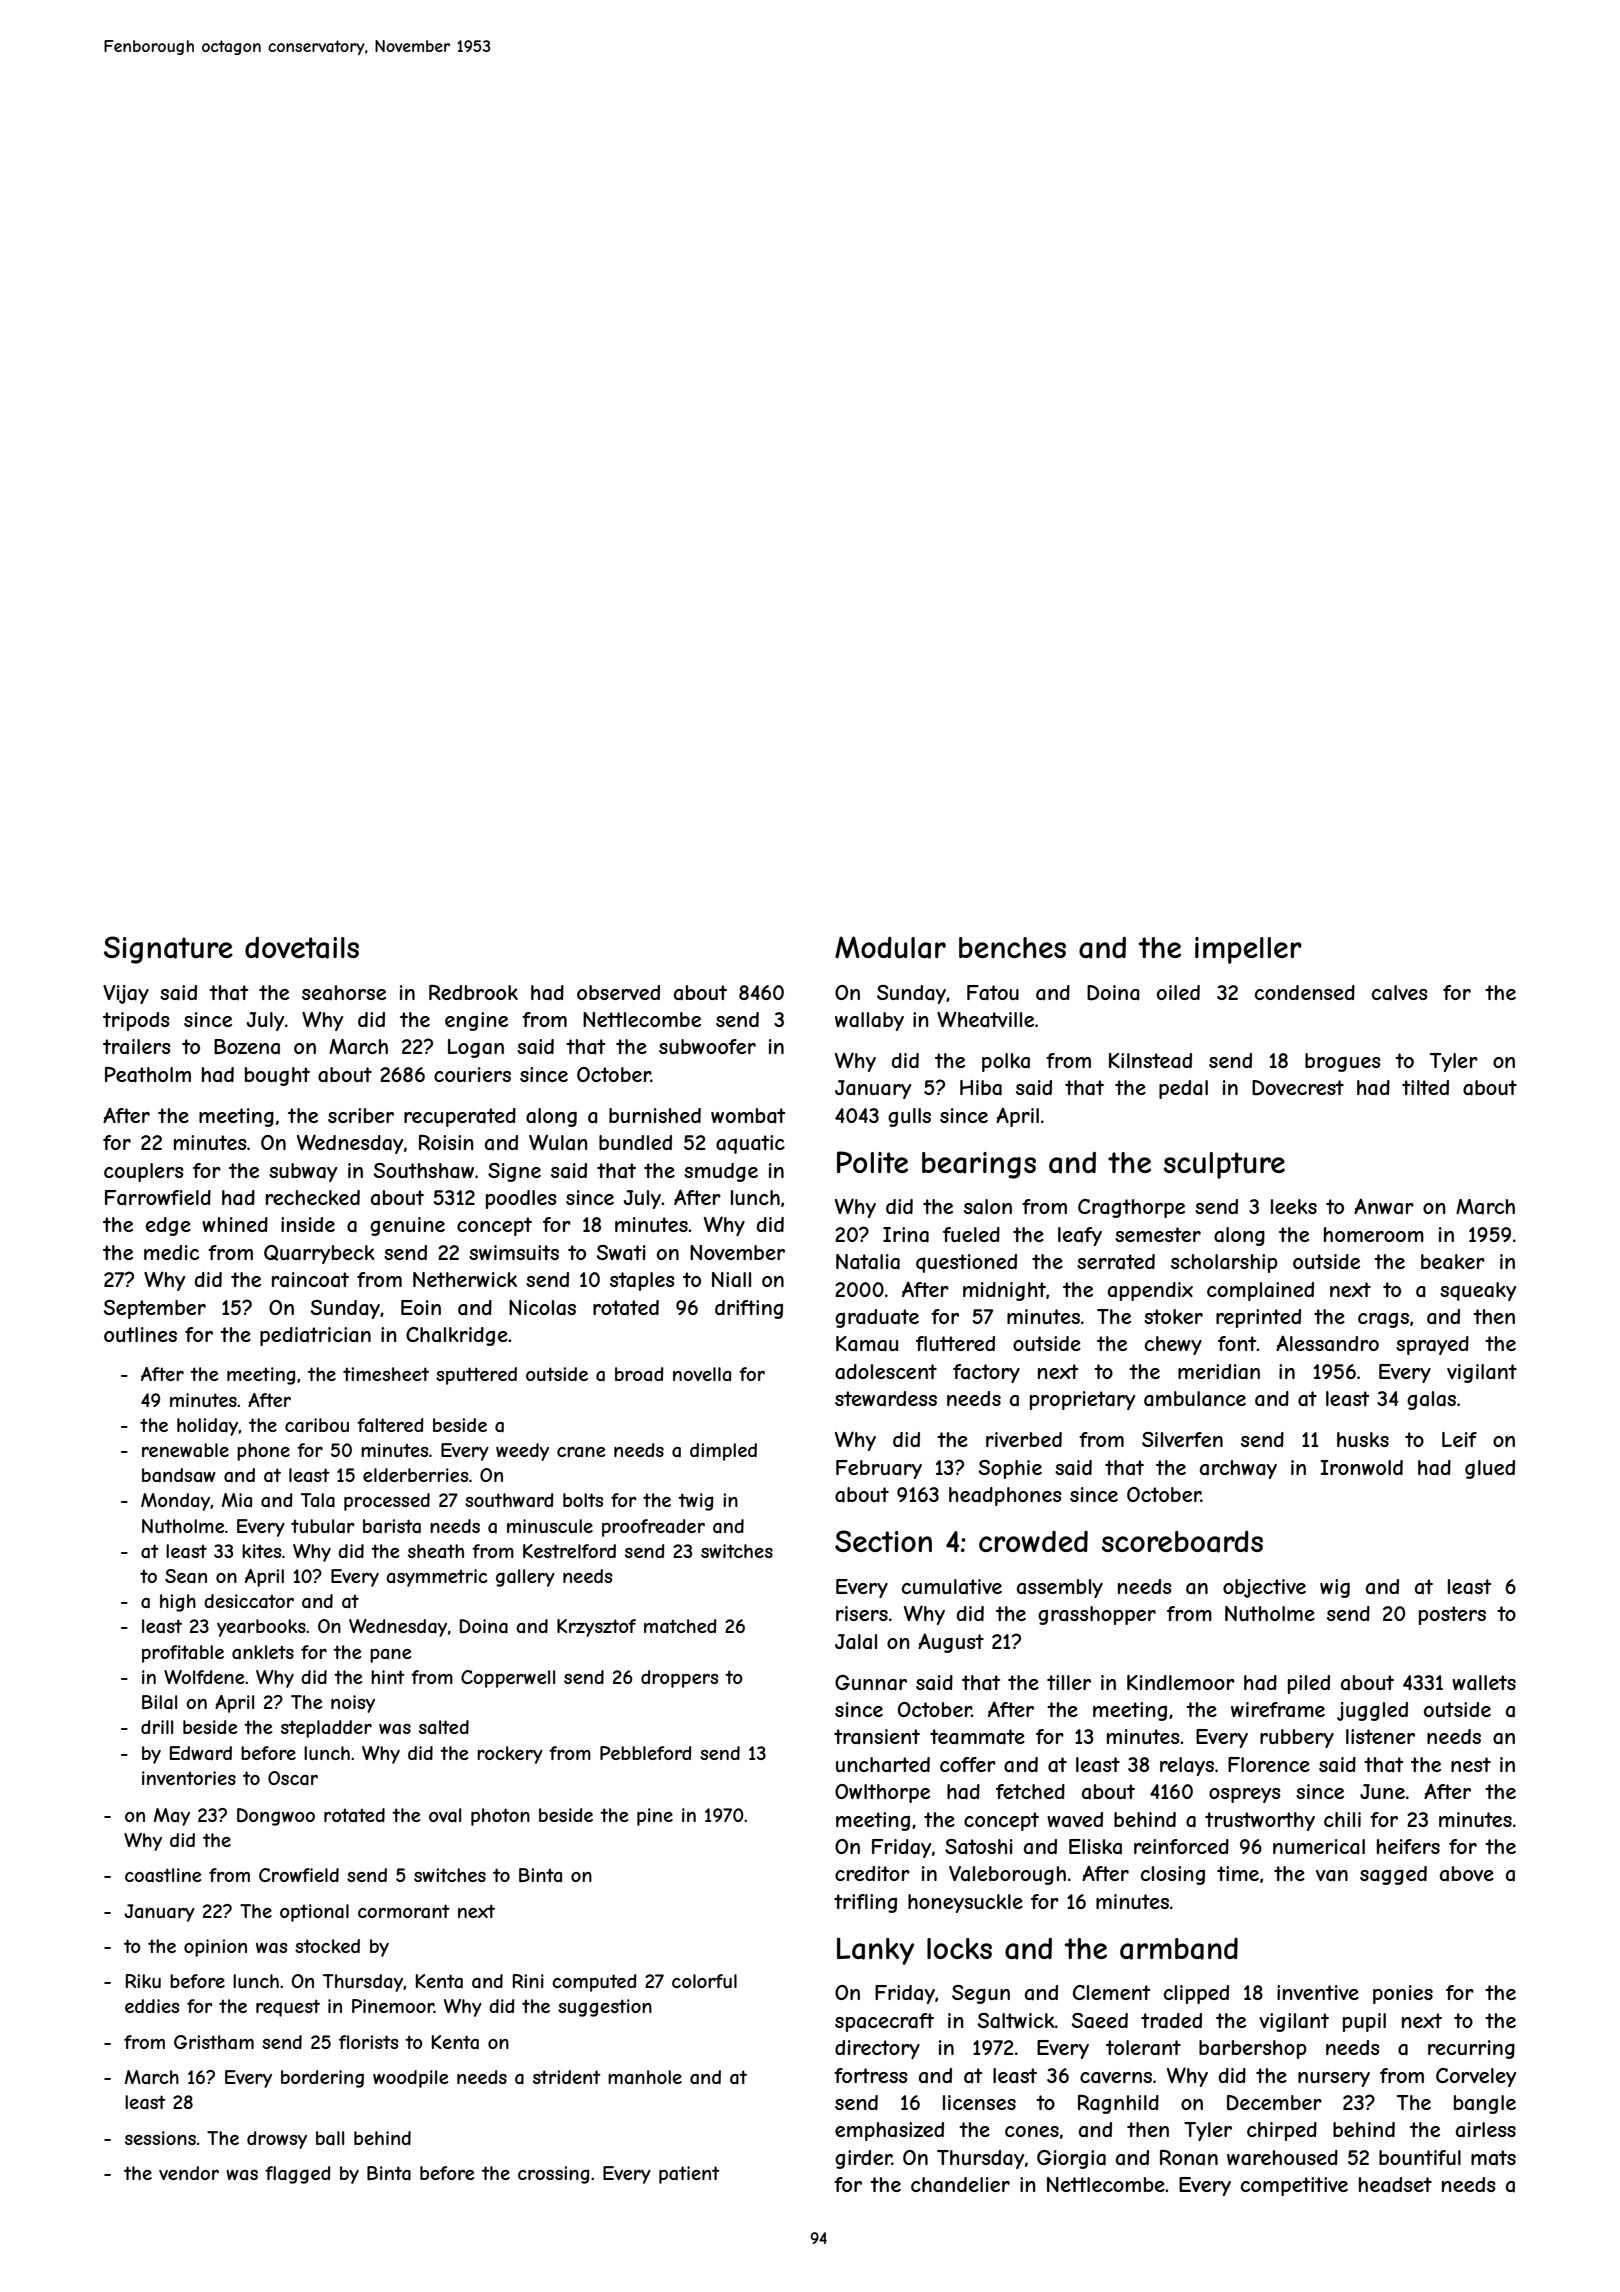 The height and width of the image is (2292, 1620). Describe the element at coordinates (1471, 1764) in the image. I see `nest` at that location.
